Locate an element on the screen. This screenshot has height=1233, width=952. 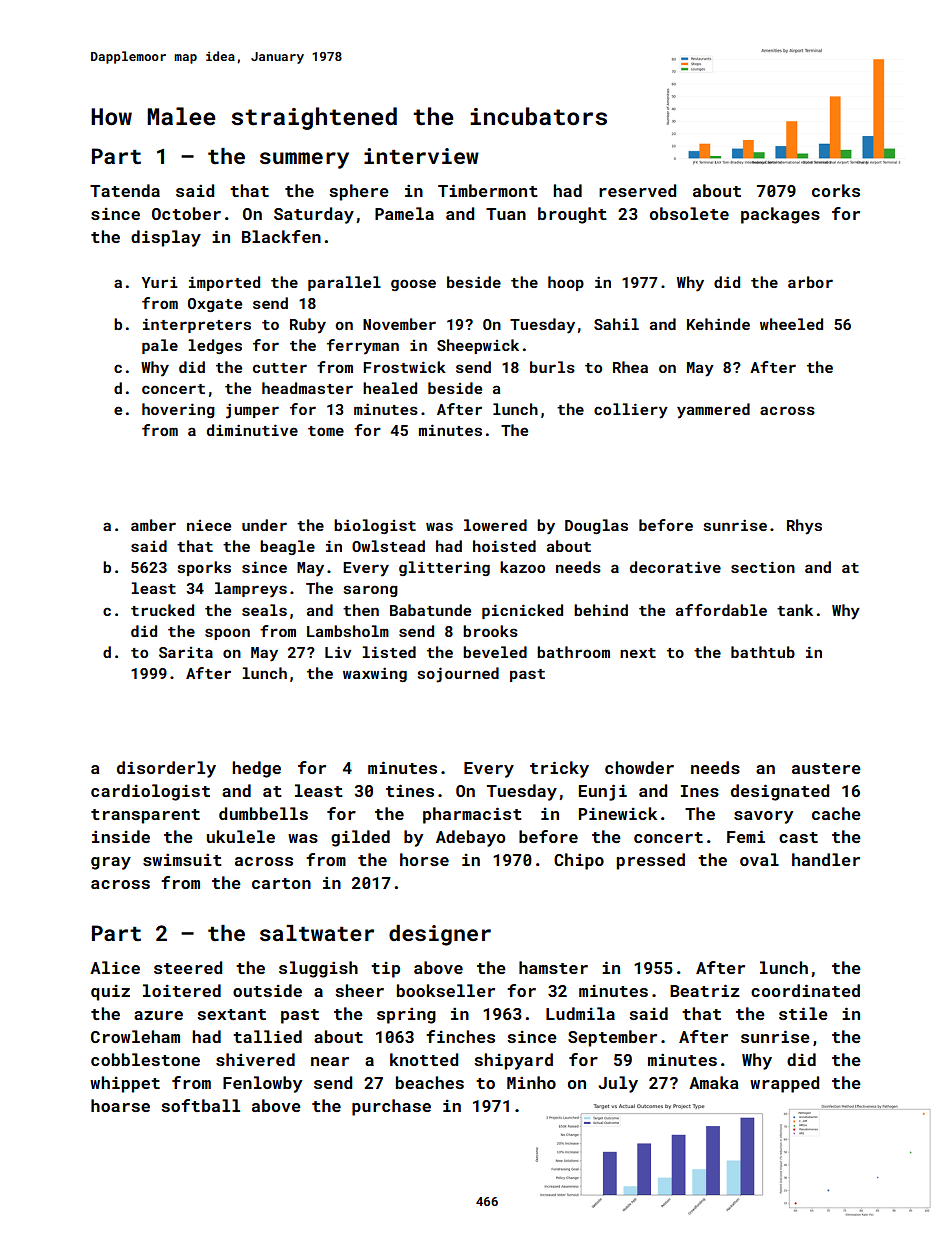
arbor is located at coordinates (810, 282).
